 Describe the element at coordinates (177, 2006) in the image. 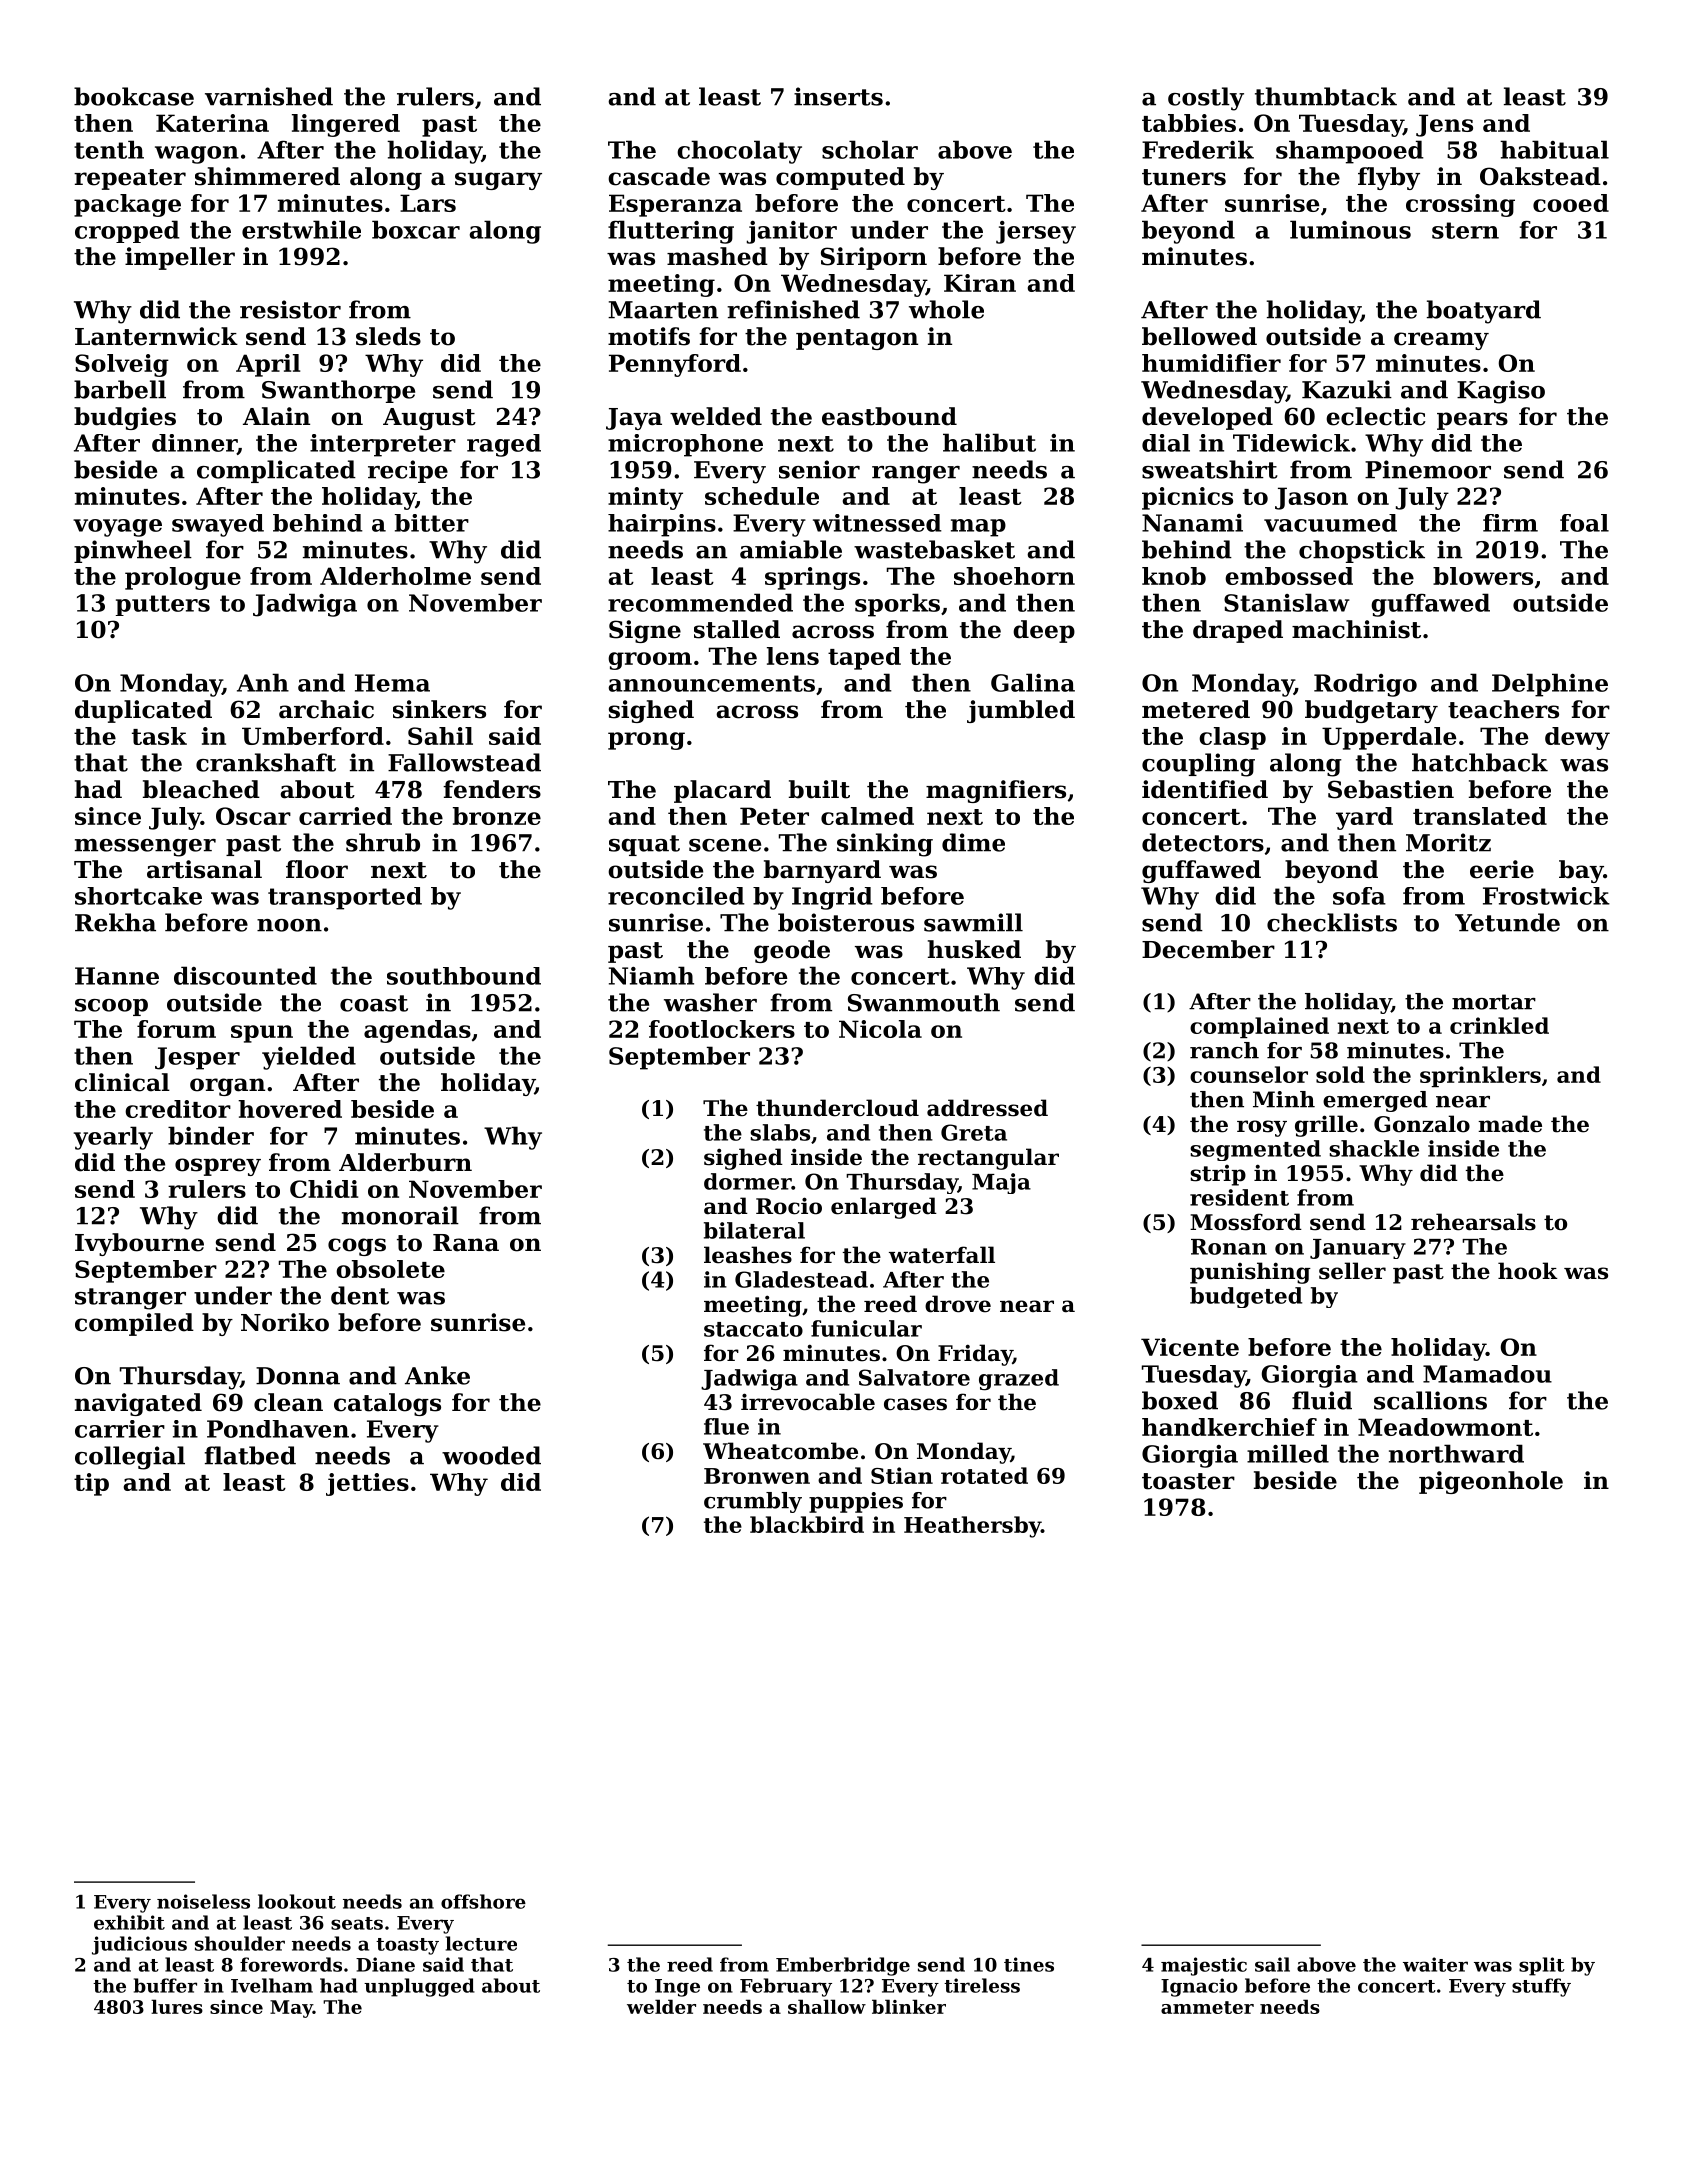

I see `lures` at that location.
